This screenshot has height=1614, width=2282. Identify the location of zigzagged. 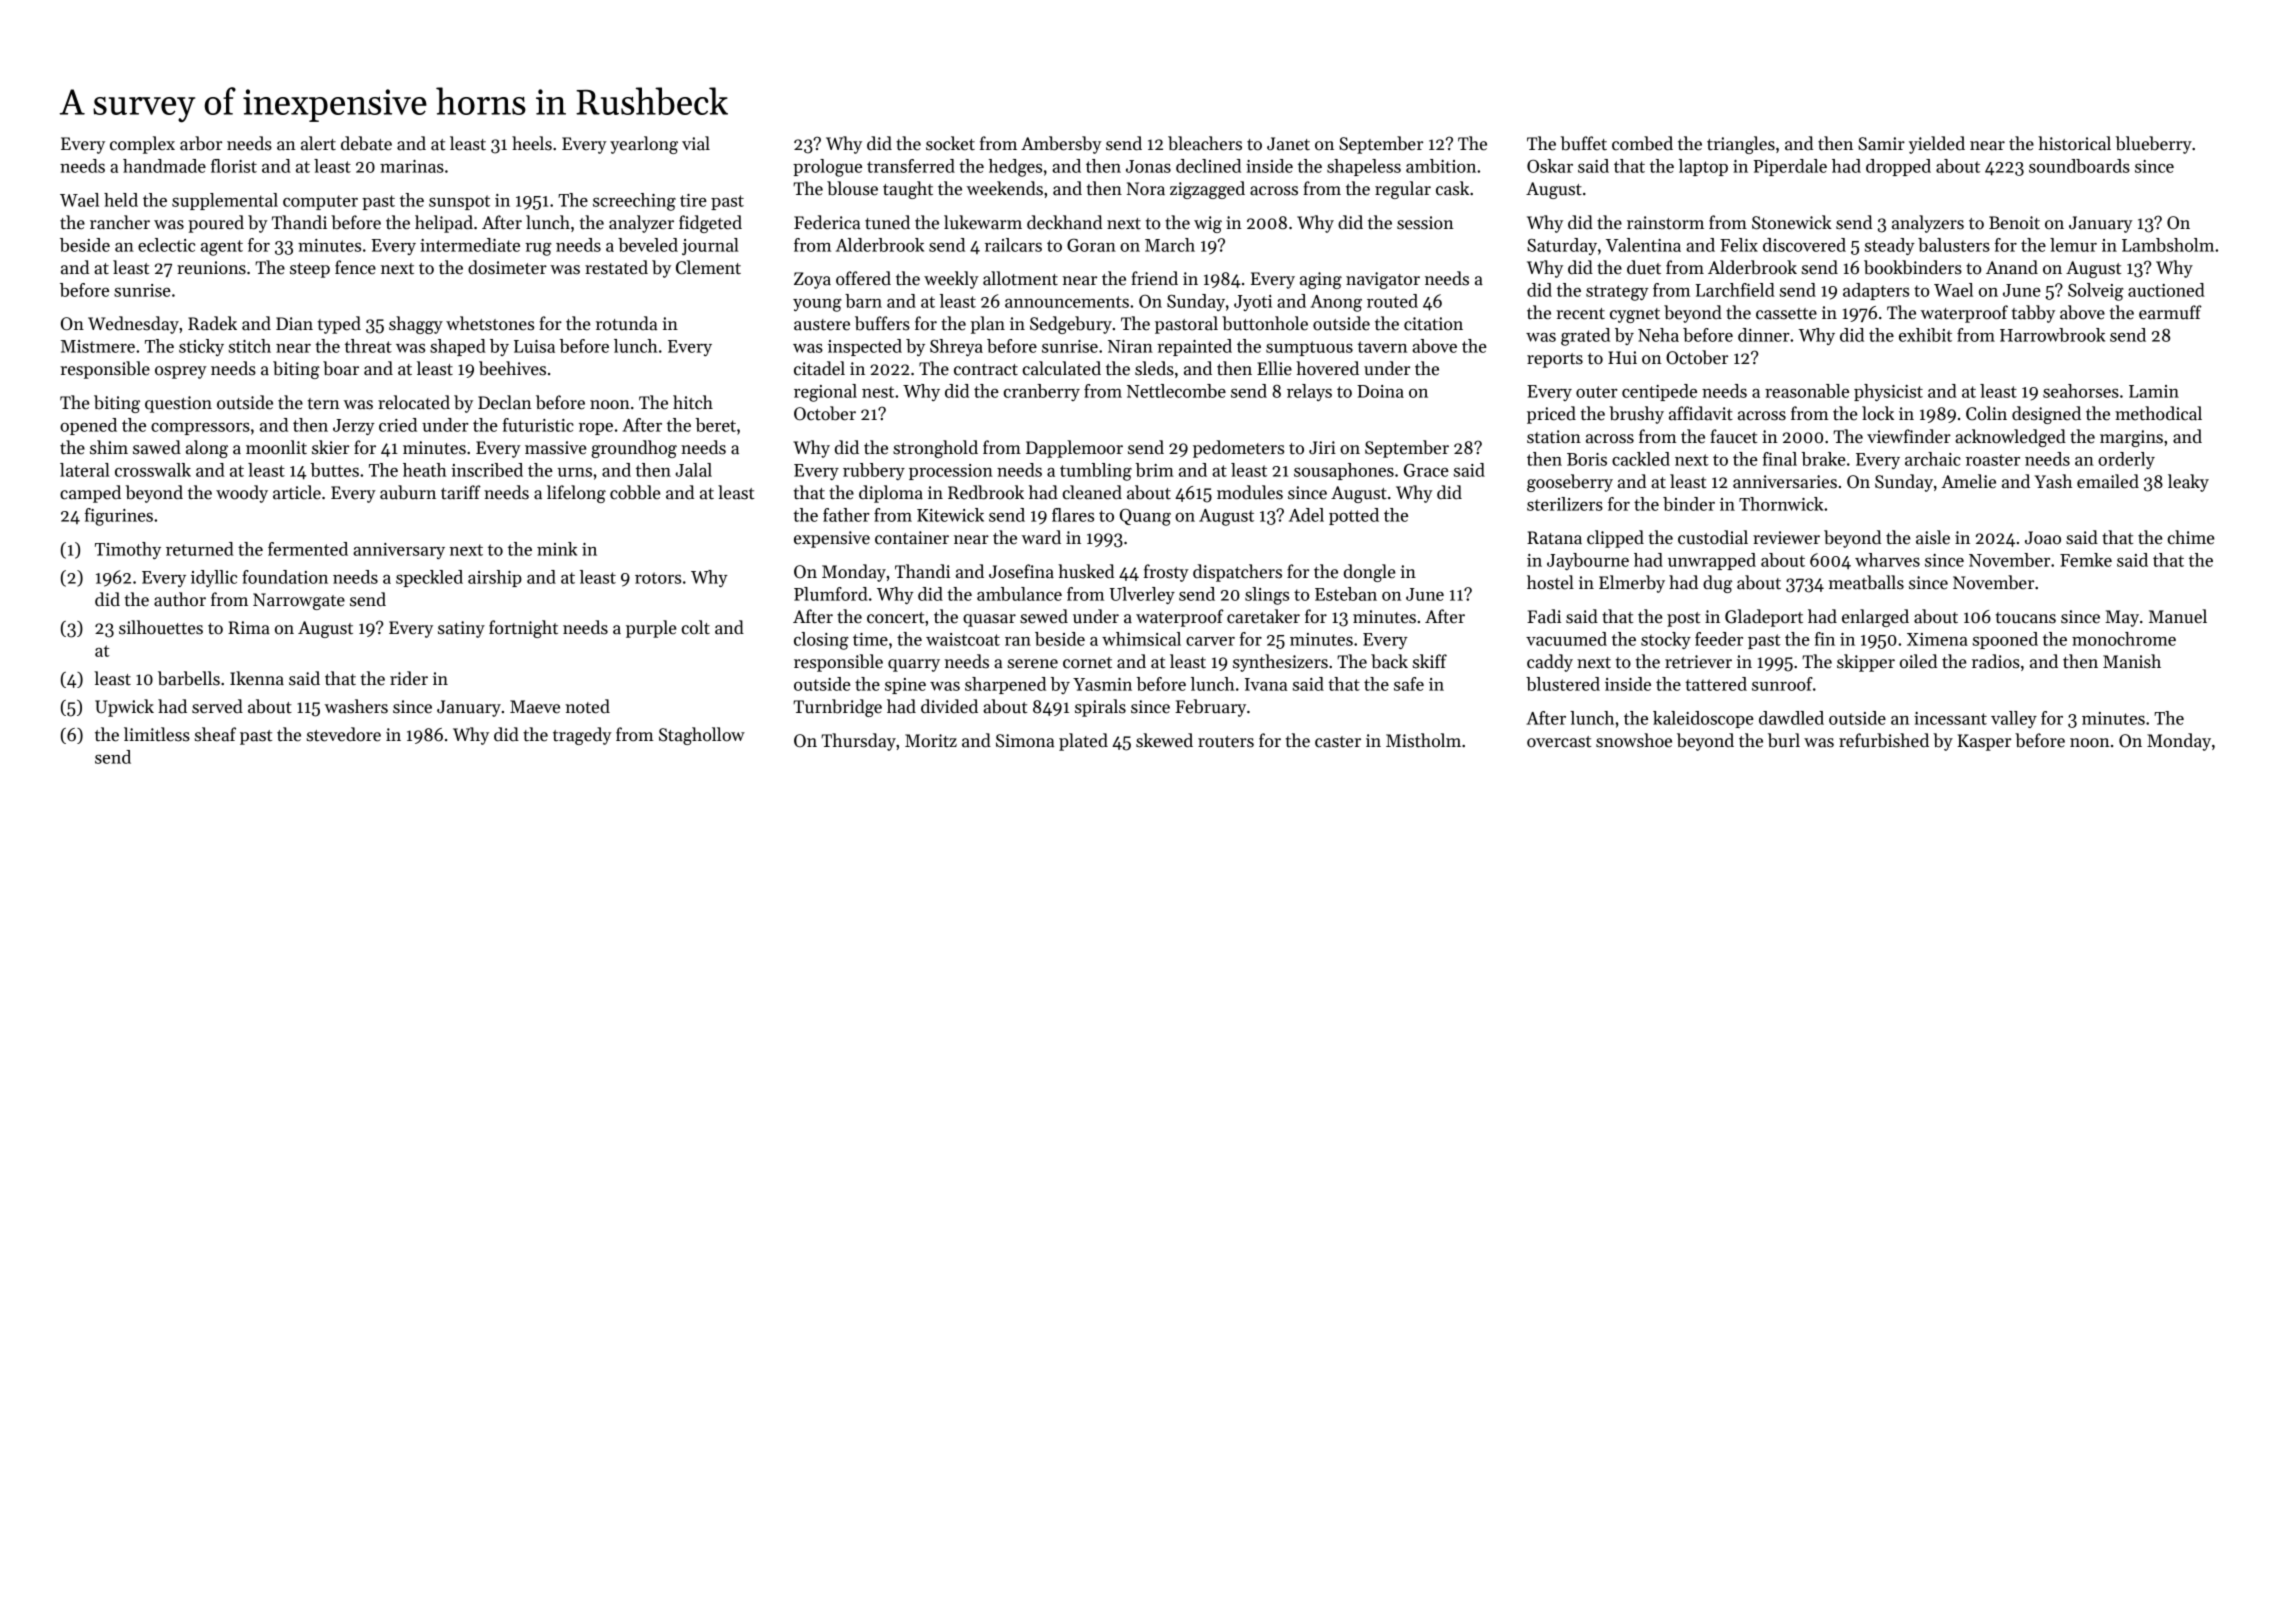
(1207, 190).
